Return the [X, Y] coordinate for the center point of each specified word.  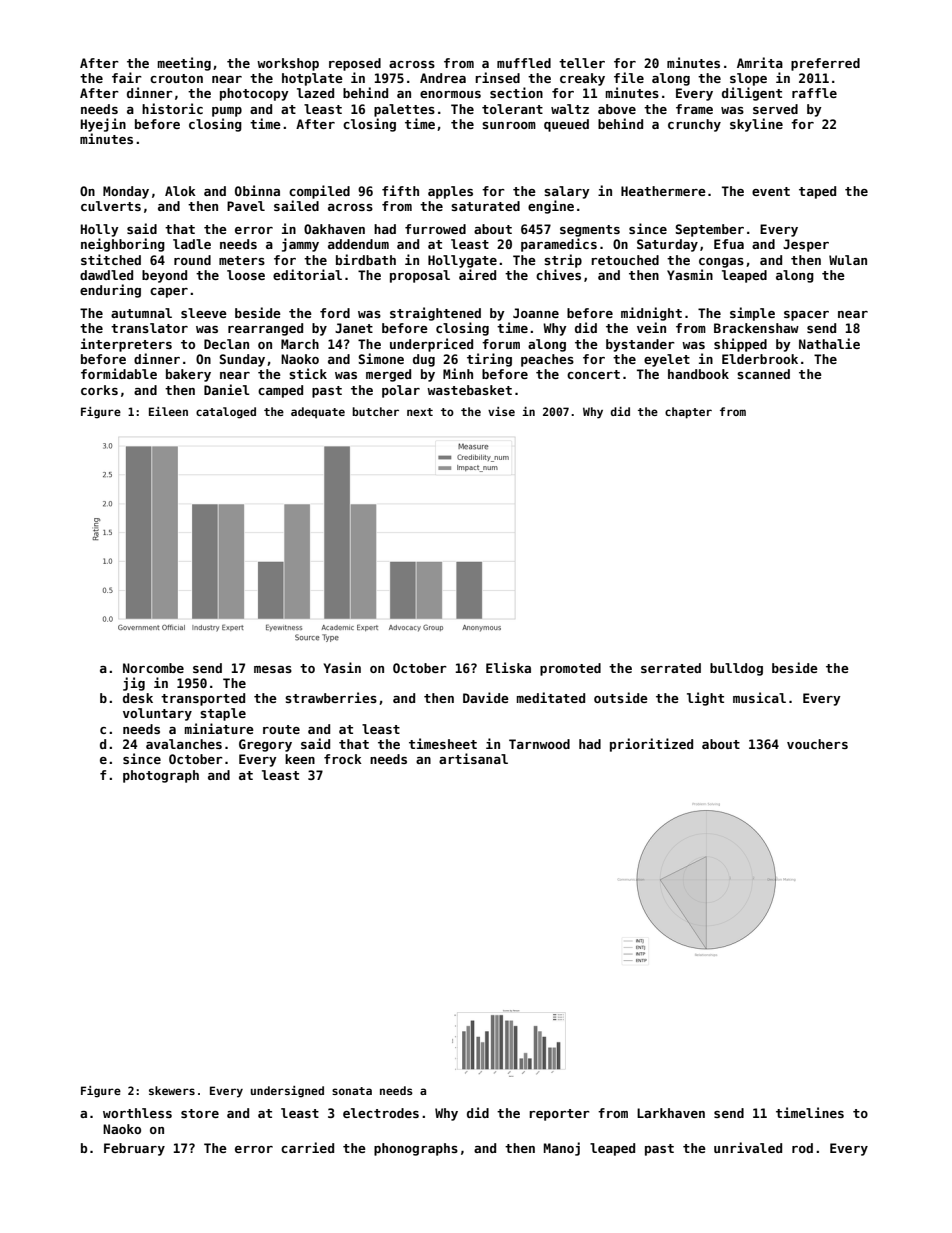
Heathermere [663, 191]
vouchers [817, 744]
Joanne [536, 313]
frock [343, 759]
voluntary [157, 714]
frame [694, 109]
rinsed [497, 77]
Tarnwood [539, 744]
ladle [192, 244]
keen [300, 759]
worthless [137, 1113]
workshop [288, 64]
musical [759, 697]
